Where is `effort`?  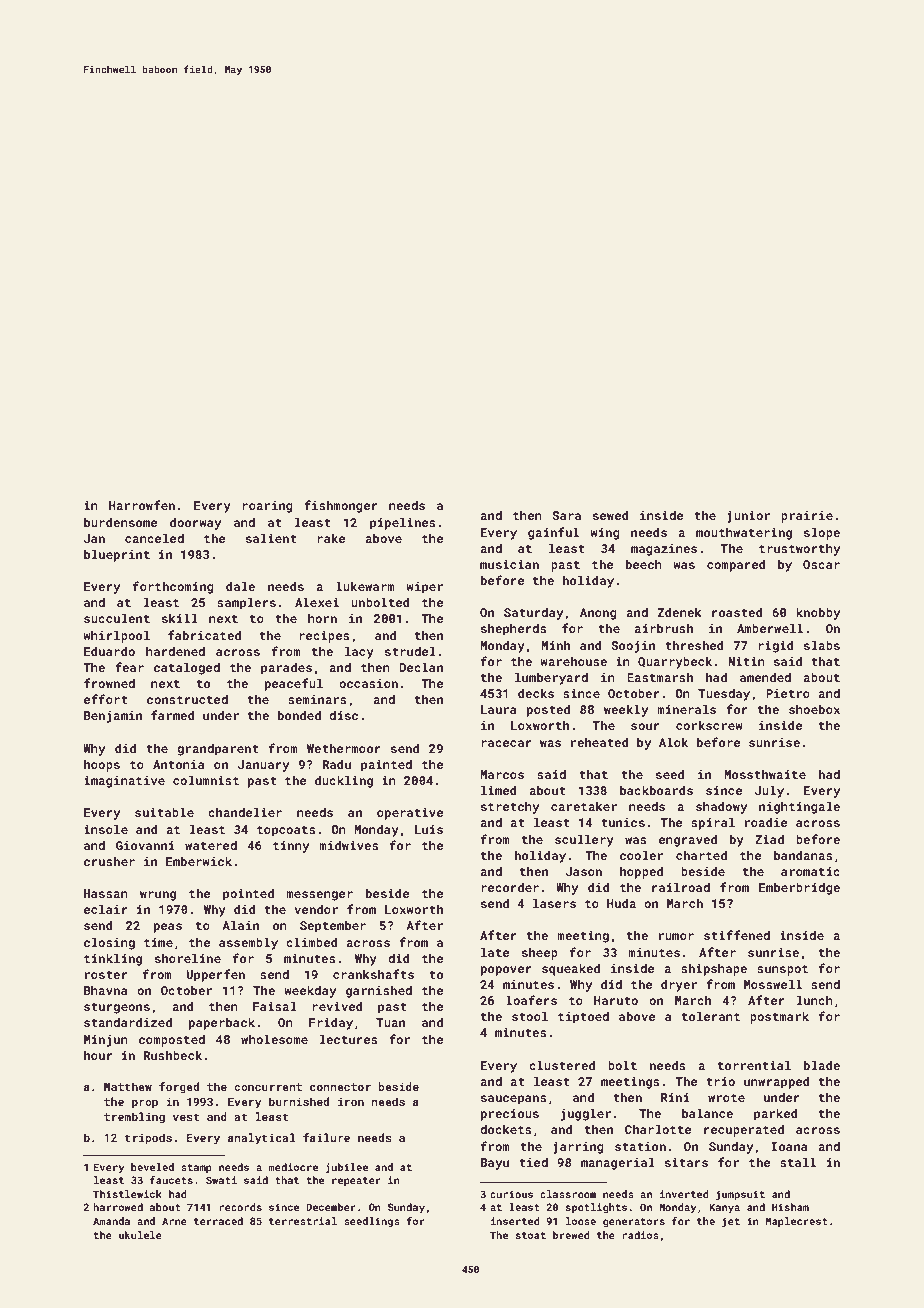
effort is located at coordinates (106, 699).
